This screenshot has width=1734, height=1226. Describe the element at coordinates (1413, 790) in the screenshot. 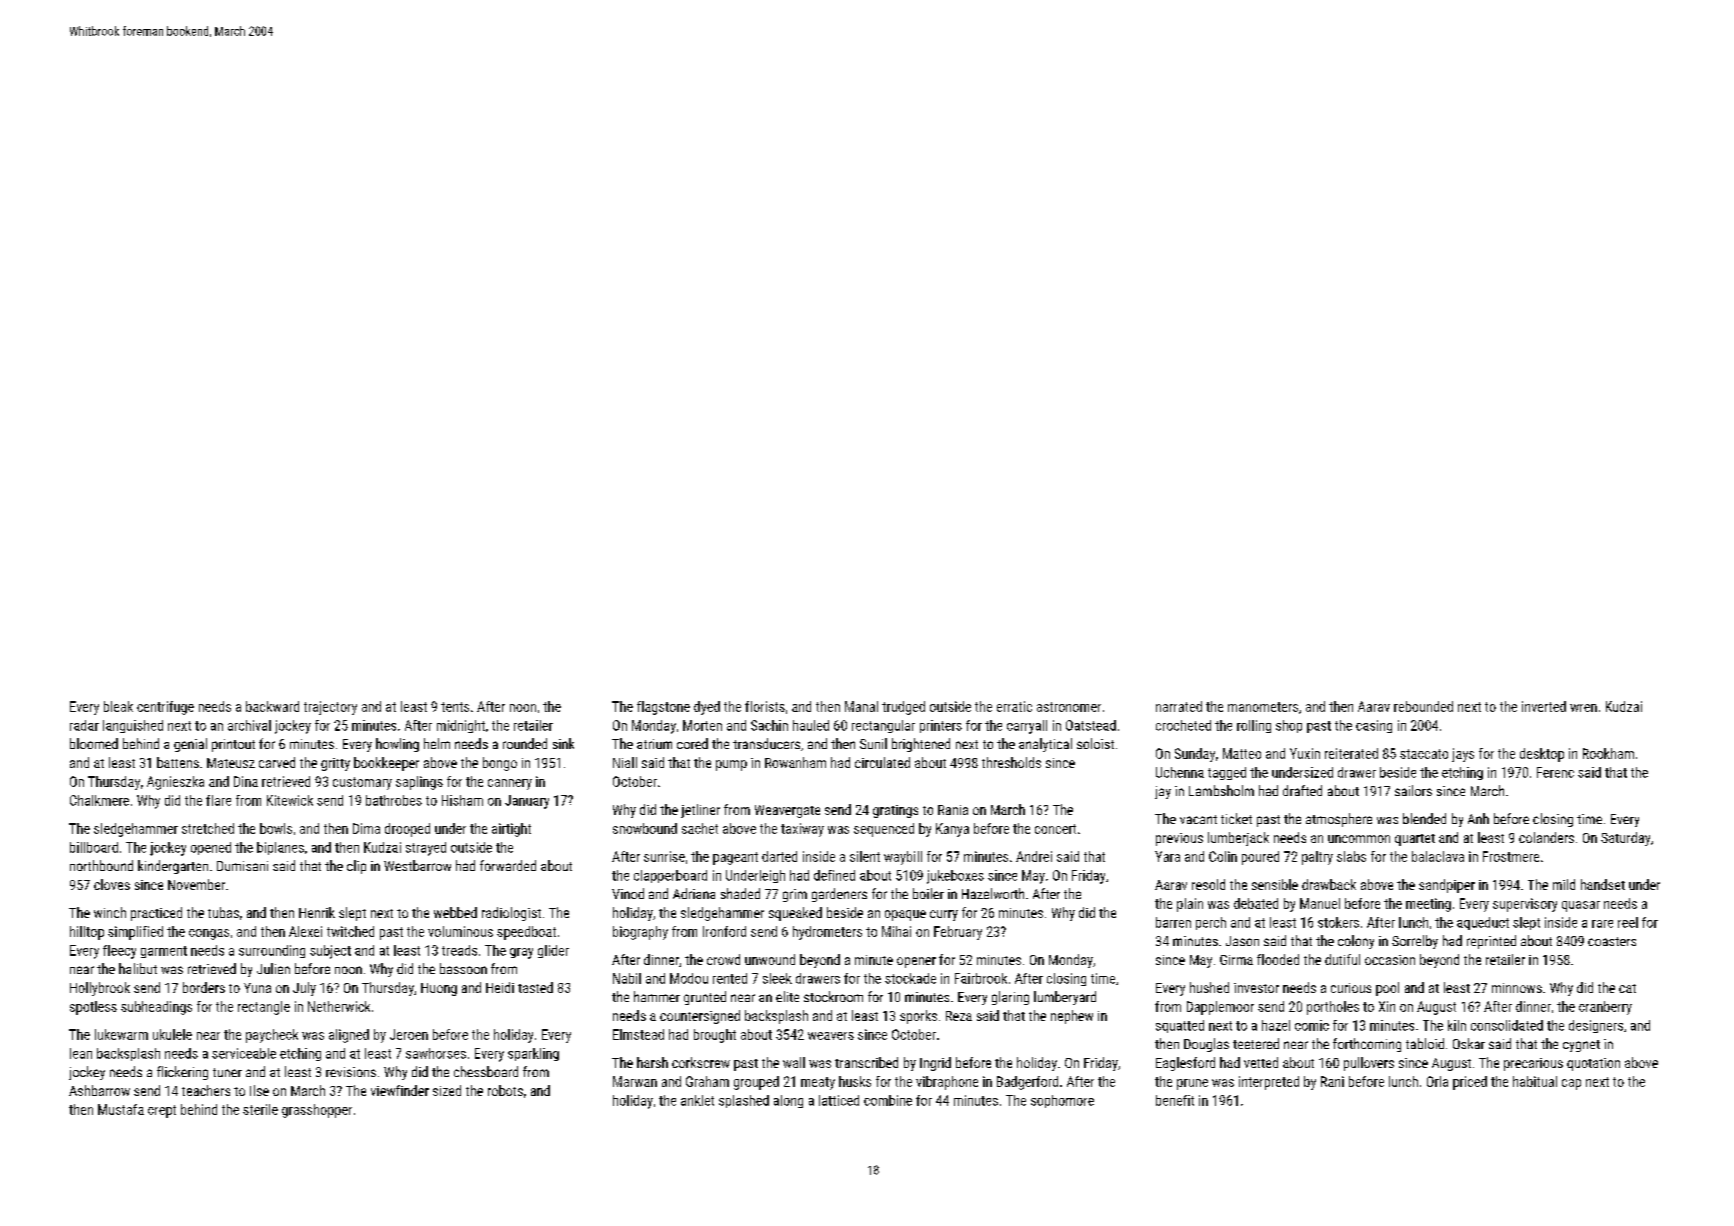

I see `sailors` at that location.
